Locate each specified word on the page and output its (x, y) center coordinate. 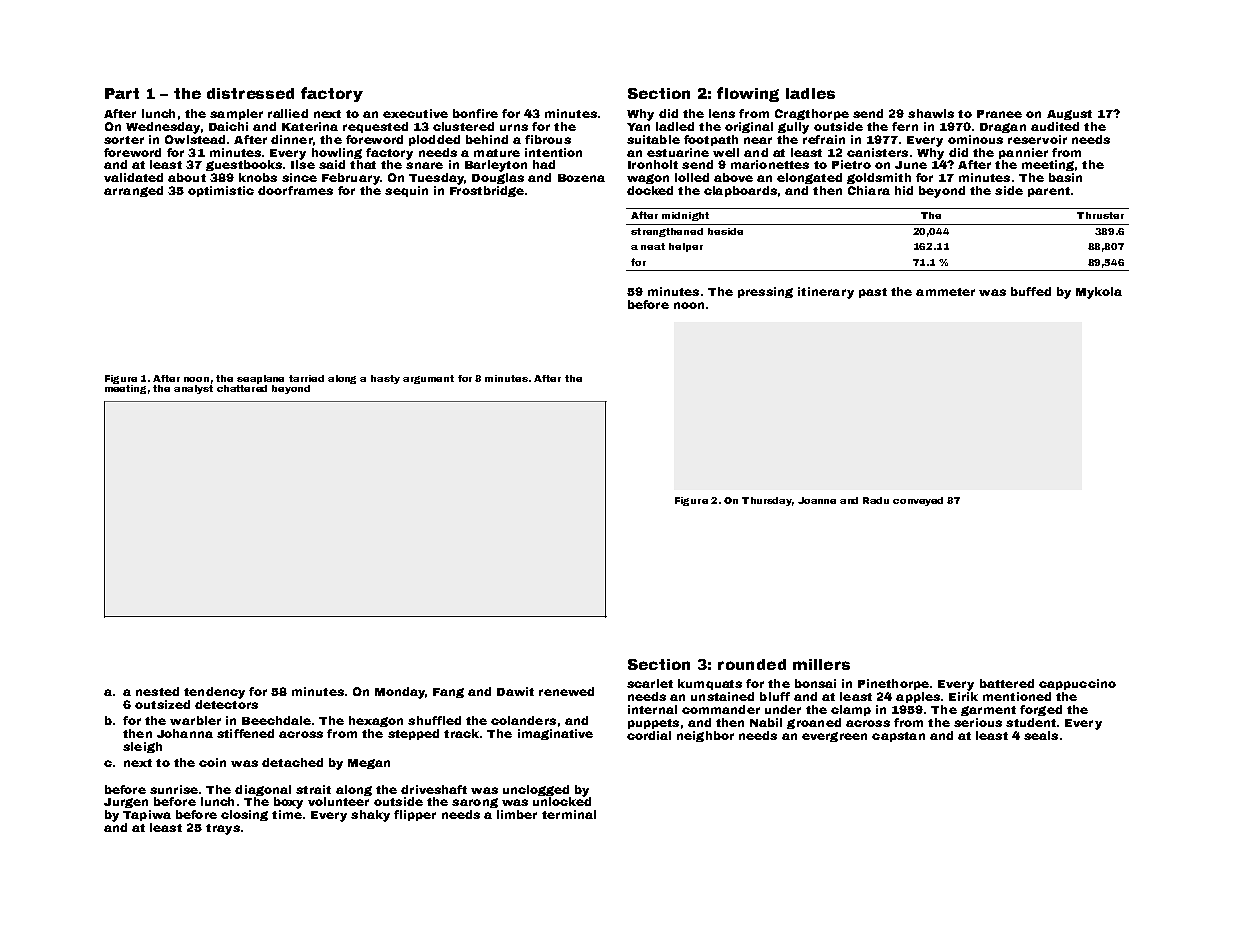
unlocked (562, 801)
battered (1007, 683)
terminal (569, 814)
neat (653, 246)
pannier (1023, 153)
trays (223, 829)
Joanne (817, 500)
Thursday (767, 501)
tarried (306, 378)
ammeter (945, 292)
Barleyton (496, 166)
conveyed (918, 501)
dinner (292, 139)
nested (157, 691)
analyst (193, 389)
